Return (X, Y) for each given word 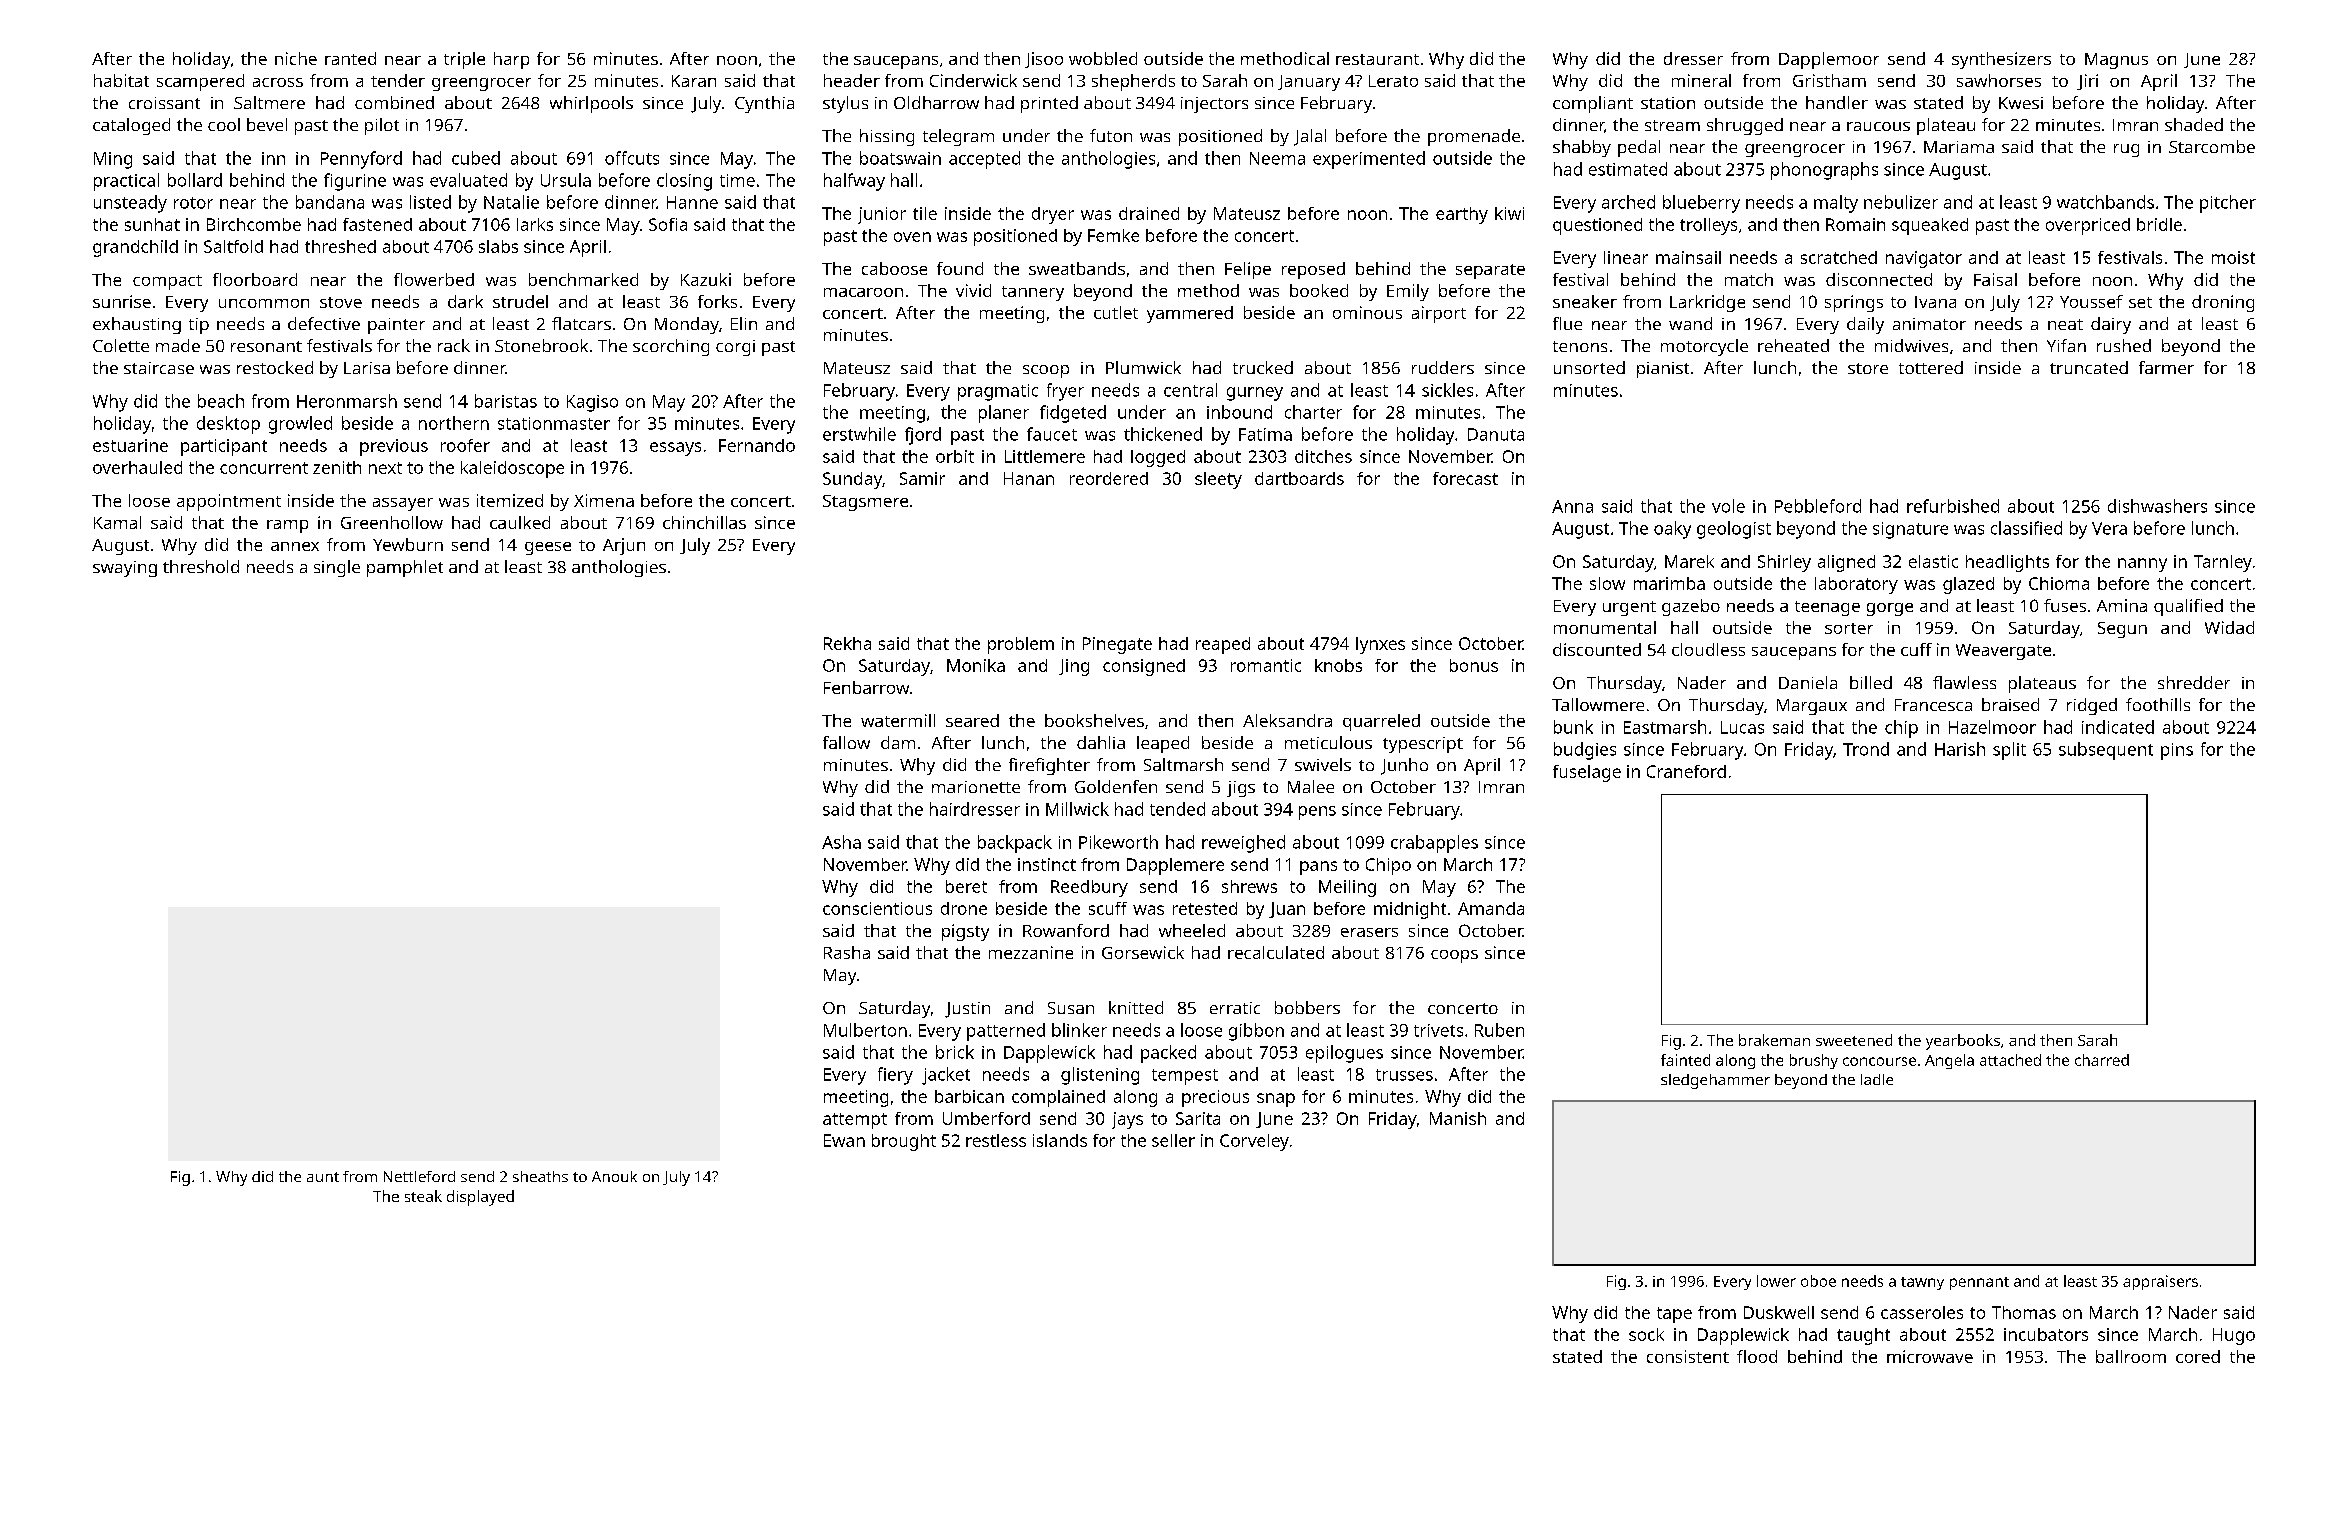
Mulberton (865, 1030)
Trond (1866, 749)
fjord (923, 436)
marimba (1669, 583)
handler (1837, 102)
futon (1111, 135)
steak (423, 1196)
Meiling (1347, 888)
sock (1646, 1334)
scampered (200, 82)
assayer (403, 504)
